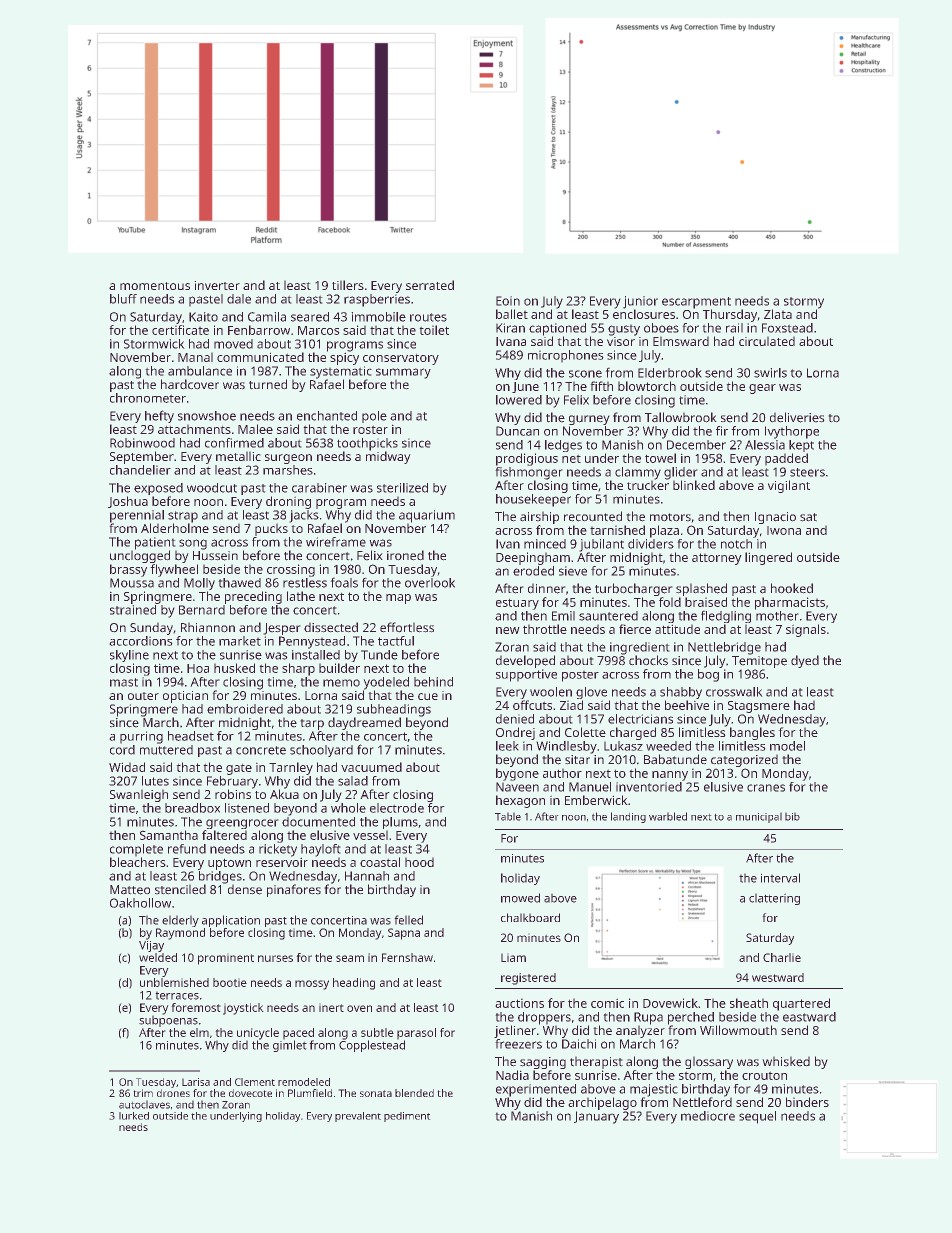  Describe the element at coordinates (530, 917) in the document. I see `chalkboard` at that location.
